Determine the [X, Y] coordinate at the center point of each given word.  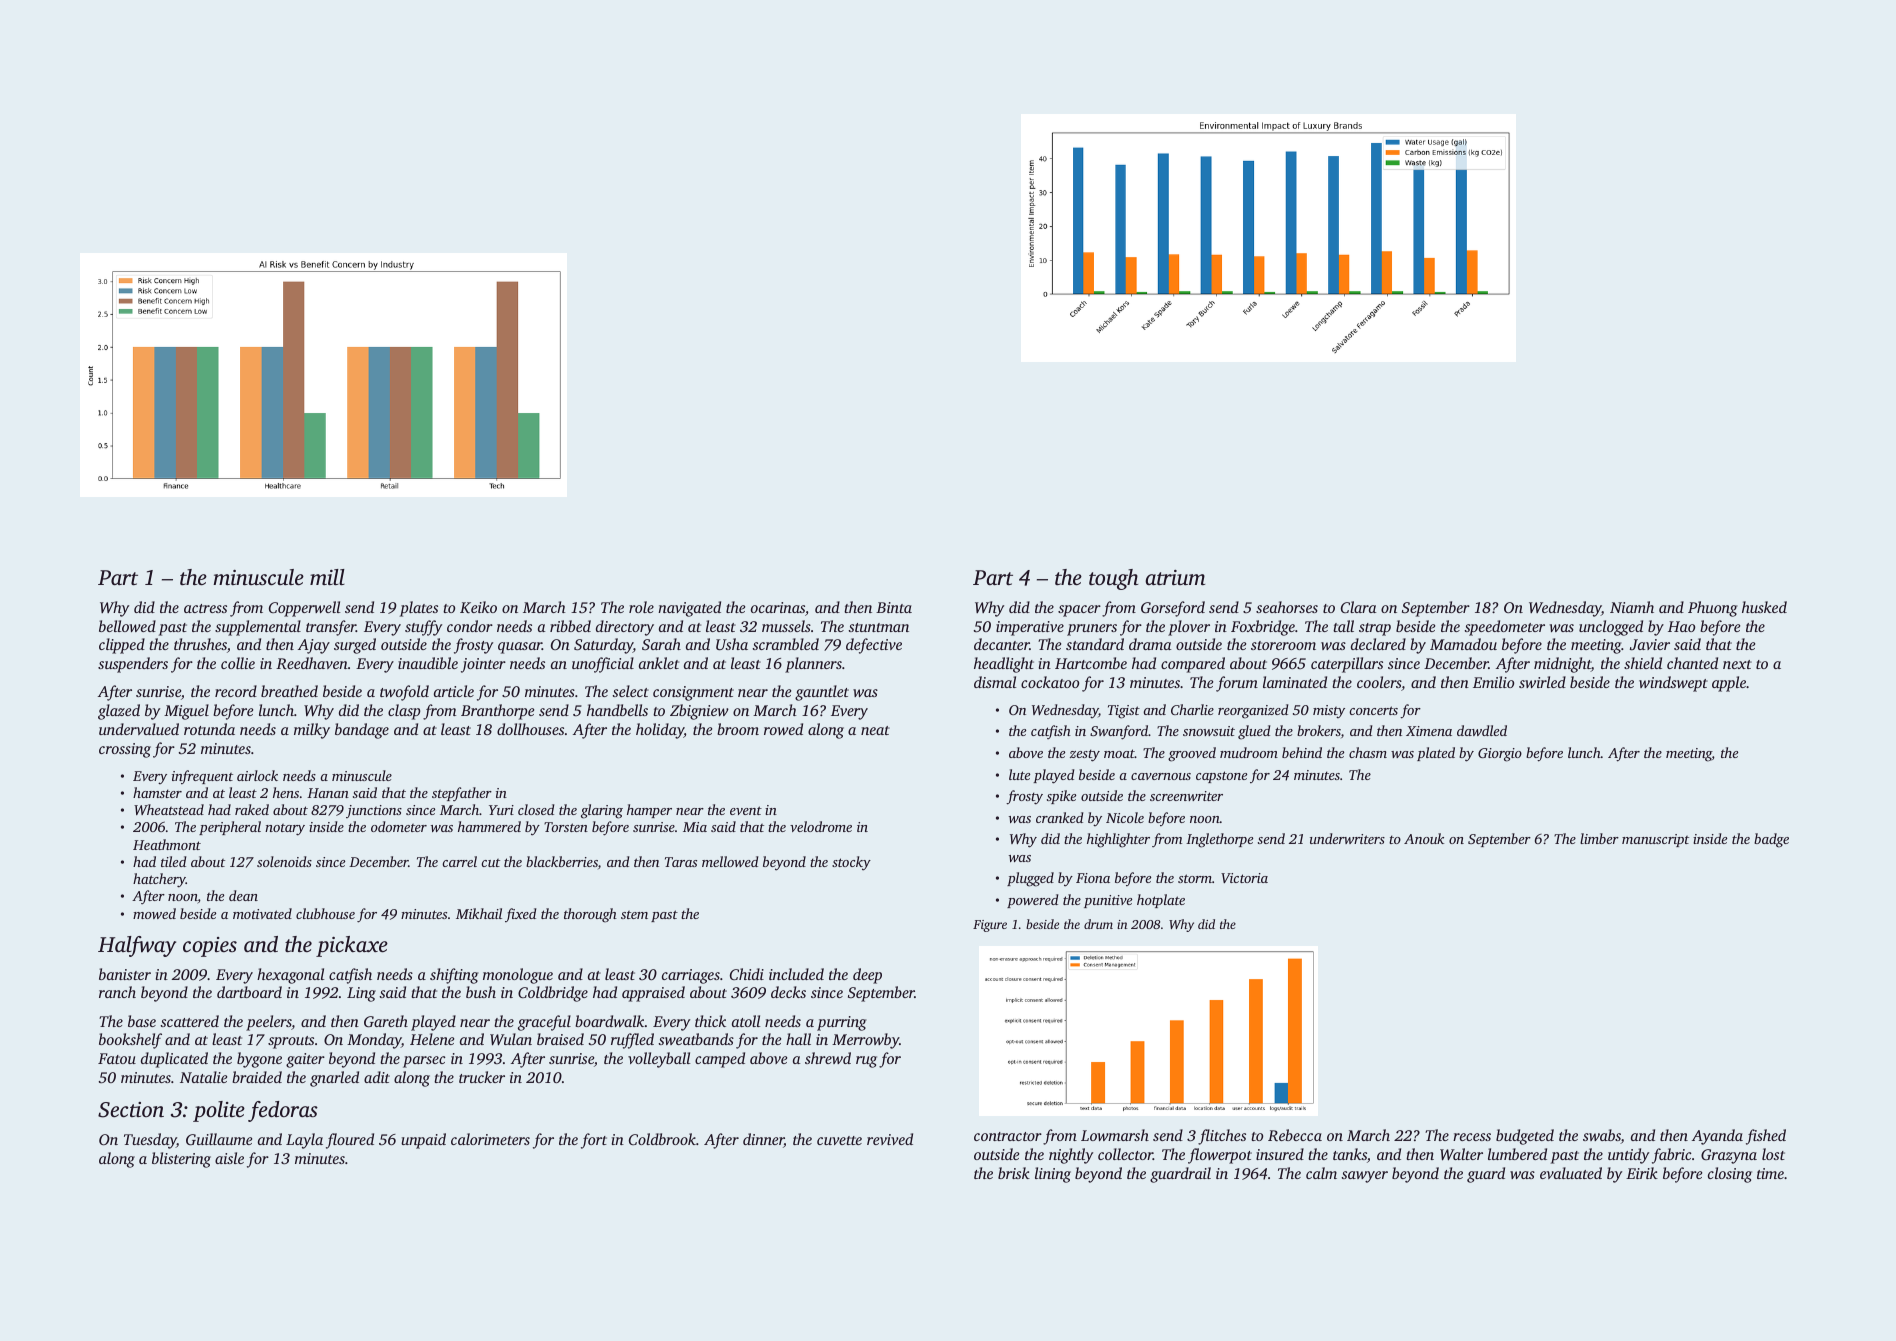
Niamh [1632, 607]
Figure [990, 926]
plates [419, 609]
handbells [617, 710]
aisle [229, 1158]
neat [875, 730]
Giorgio [1500, 755]
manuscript [1655, 840]
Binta [894, 607]
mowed [154, 913]
